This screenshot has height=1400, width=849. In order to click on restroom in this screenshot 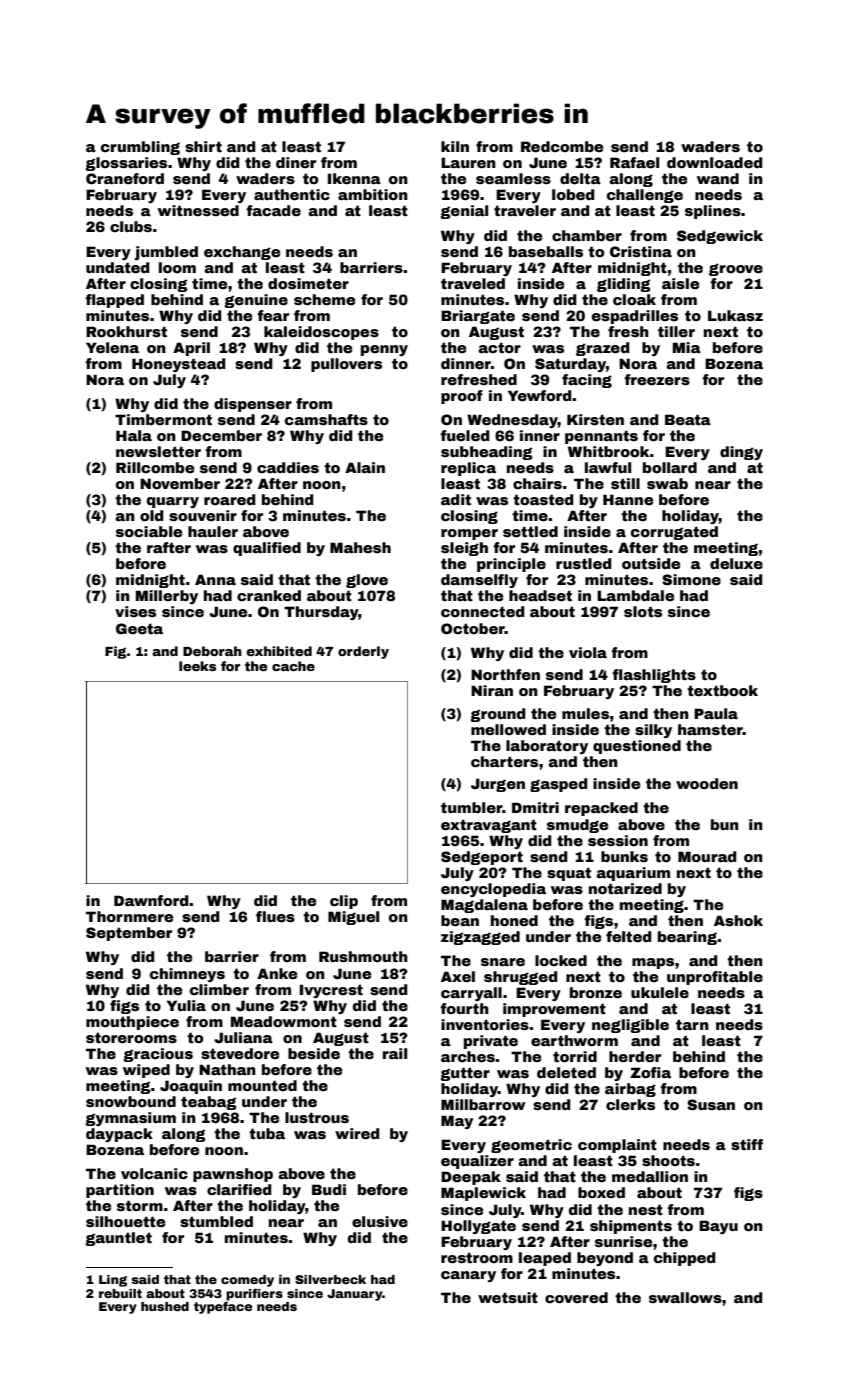, I will do `click(477, 1257)`.
